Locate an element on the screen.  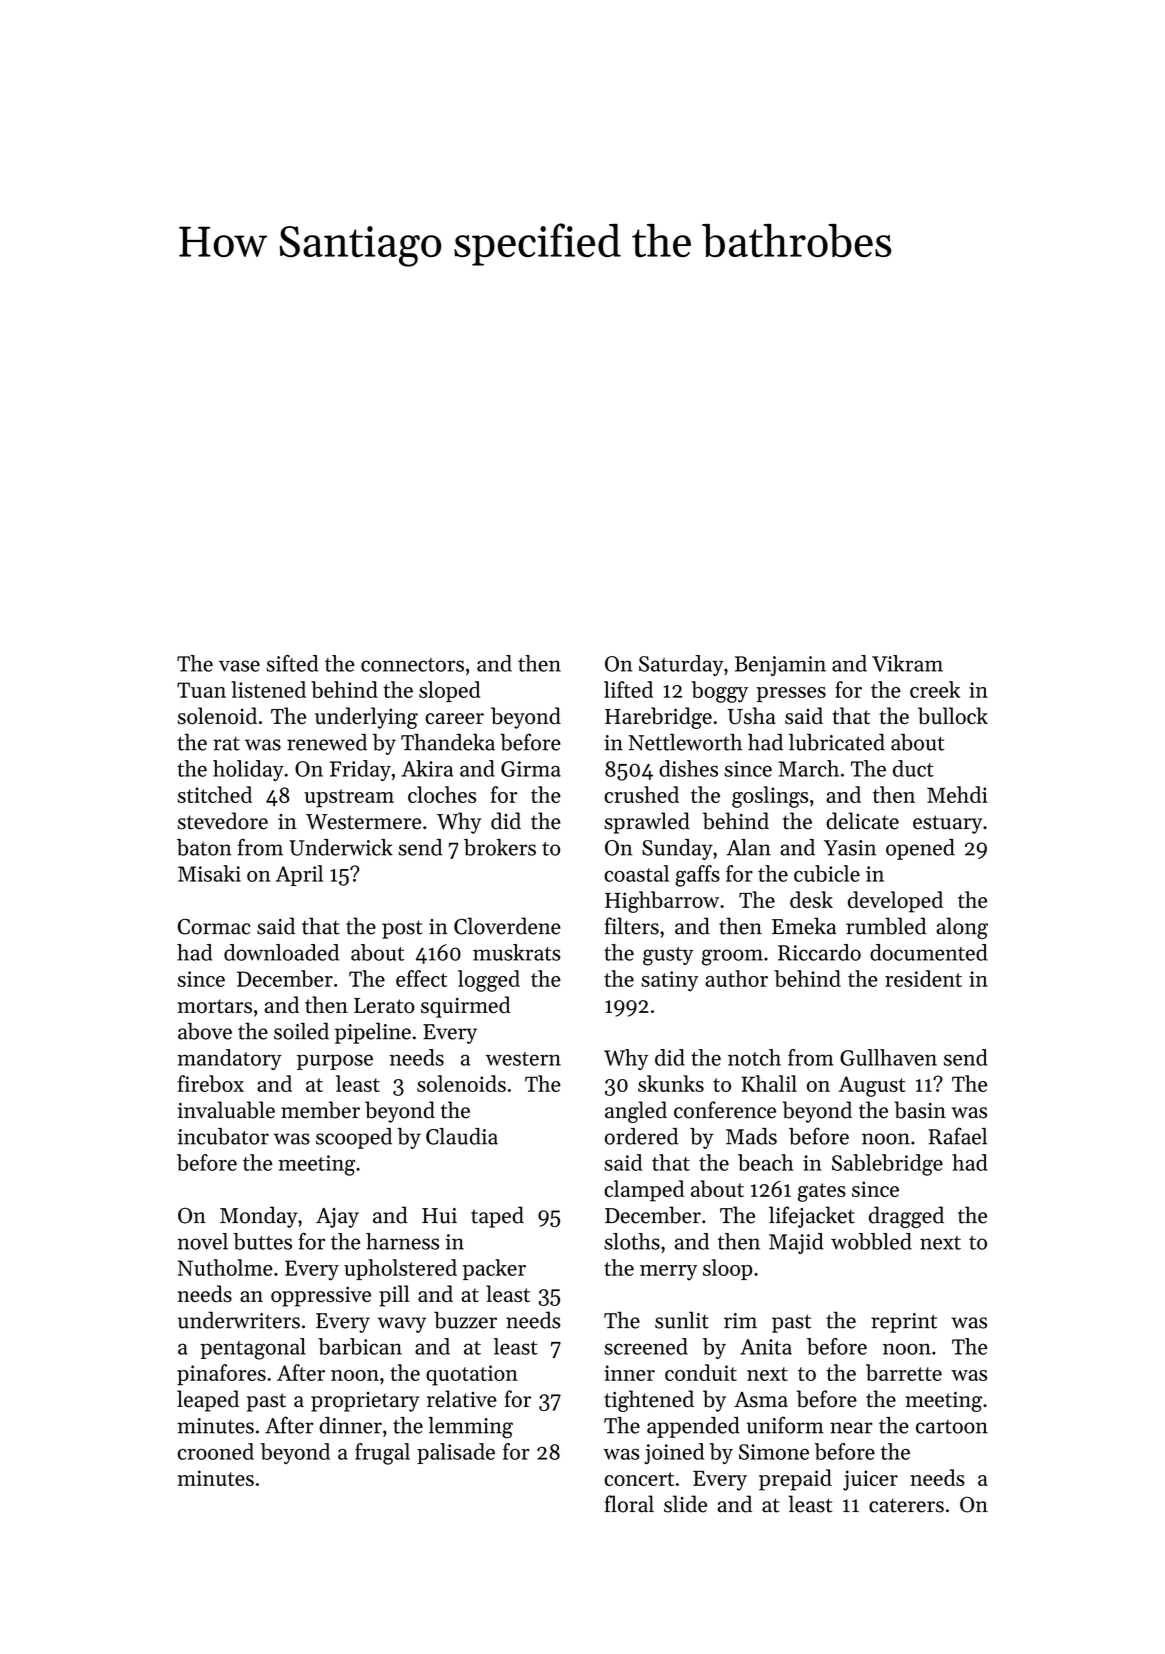
dragged is located at coordinates (906, 1217).
